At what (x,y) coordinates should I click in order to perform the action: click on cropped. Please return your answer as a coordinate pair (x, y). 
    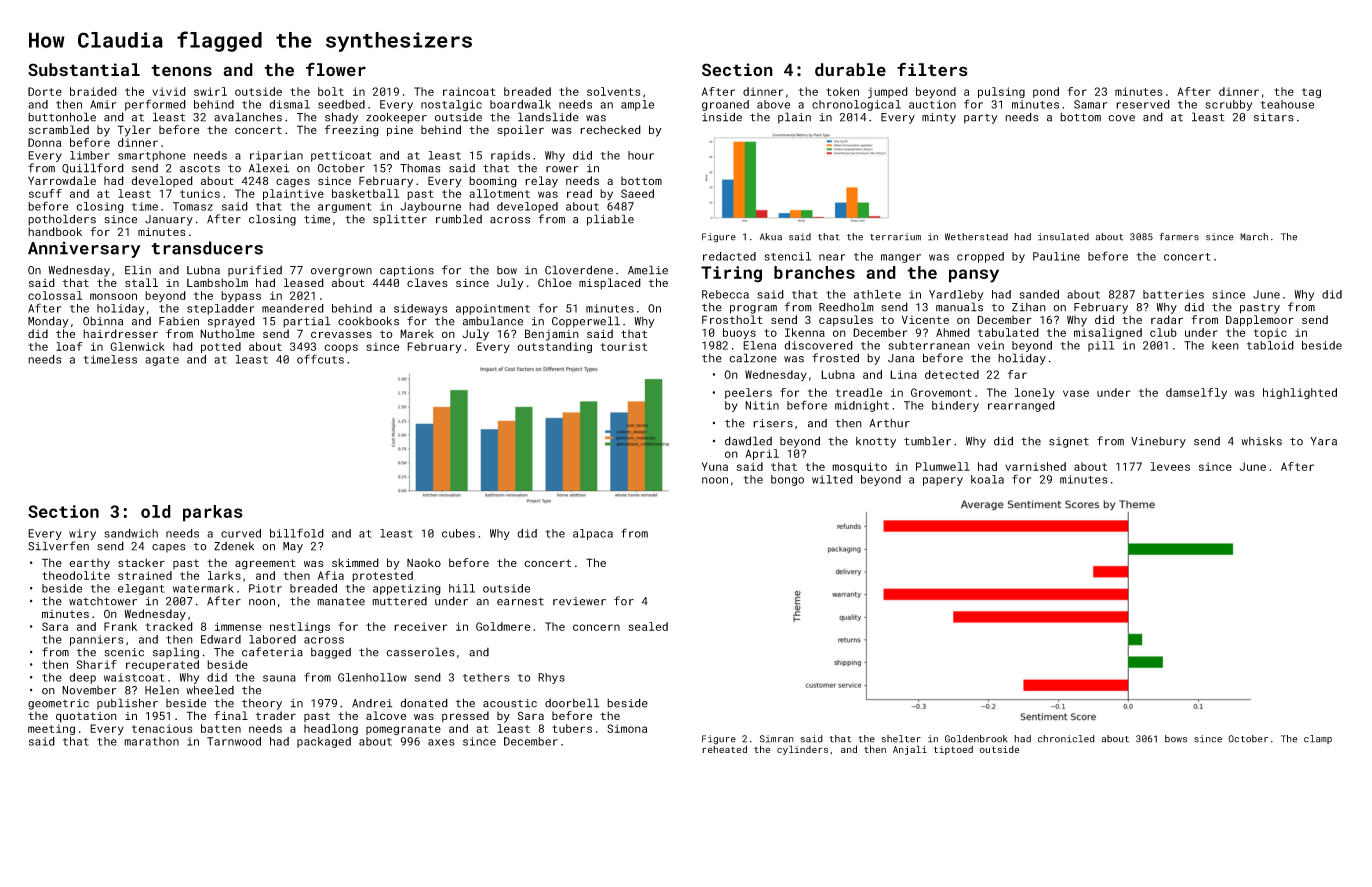
    Looking at the image, I should click on (980, 257).
